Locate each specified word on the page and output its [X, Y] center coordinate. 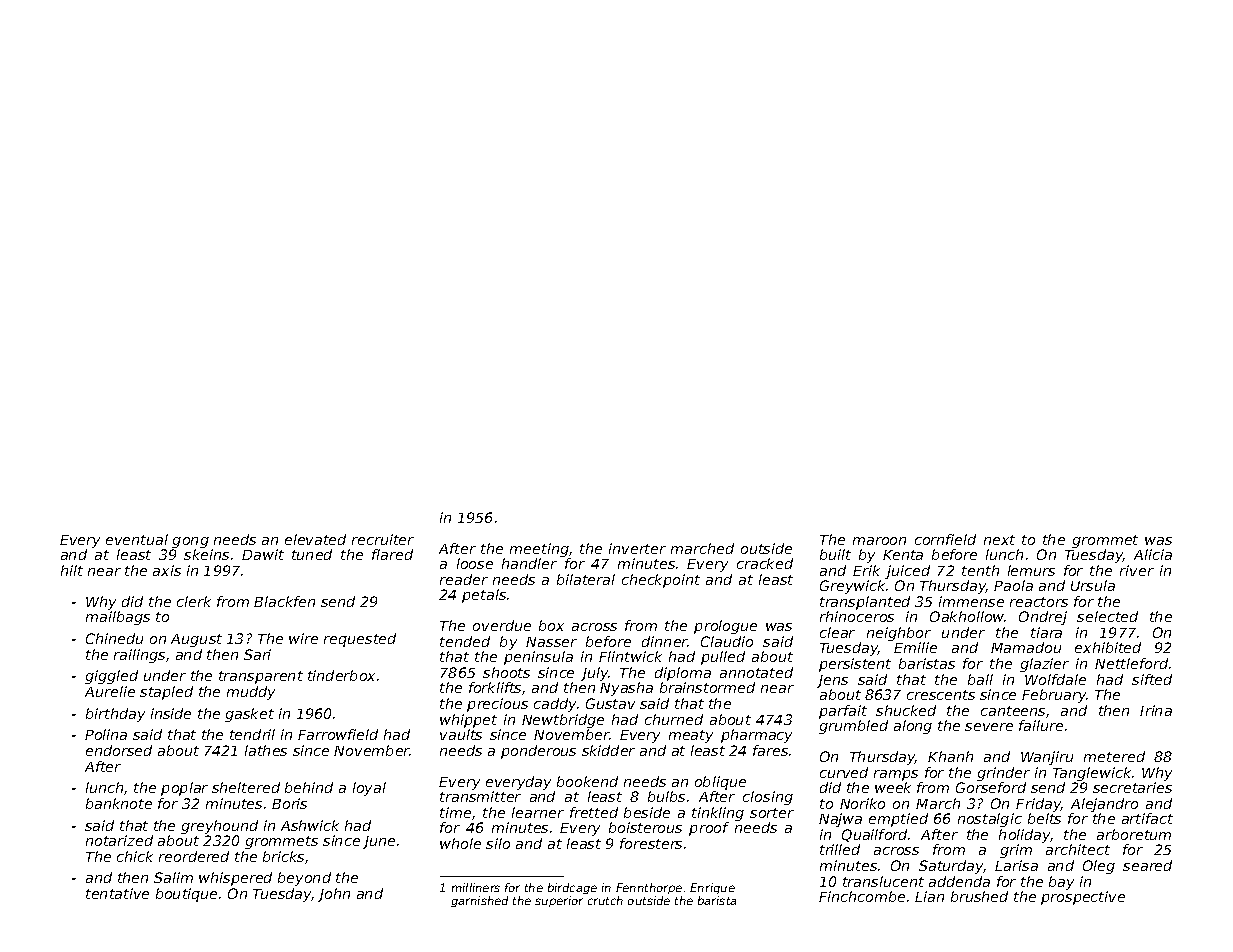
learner [538, 812]
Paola [1013, 585]
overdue [502, 625]
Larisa [1016, 865]
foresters [651, 843]
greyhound [219, 827]
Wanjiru [1047, 758]
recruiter [383, 539]
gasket [249, 715]
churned [674, 719]
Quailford [874, 835]
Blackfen [284, 601]
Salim [173, 877]
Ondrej [1043, 618]
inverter [637, 548]
